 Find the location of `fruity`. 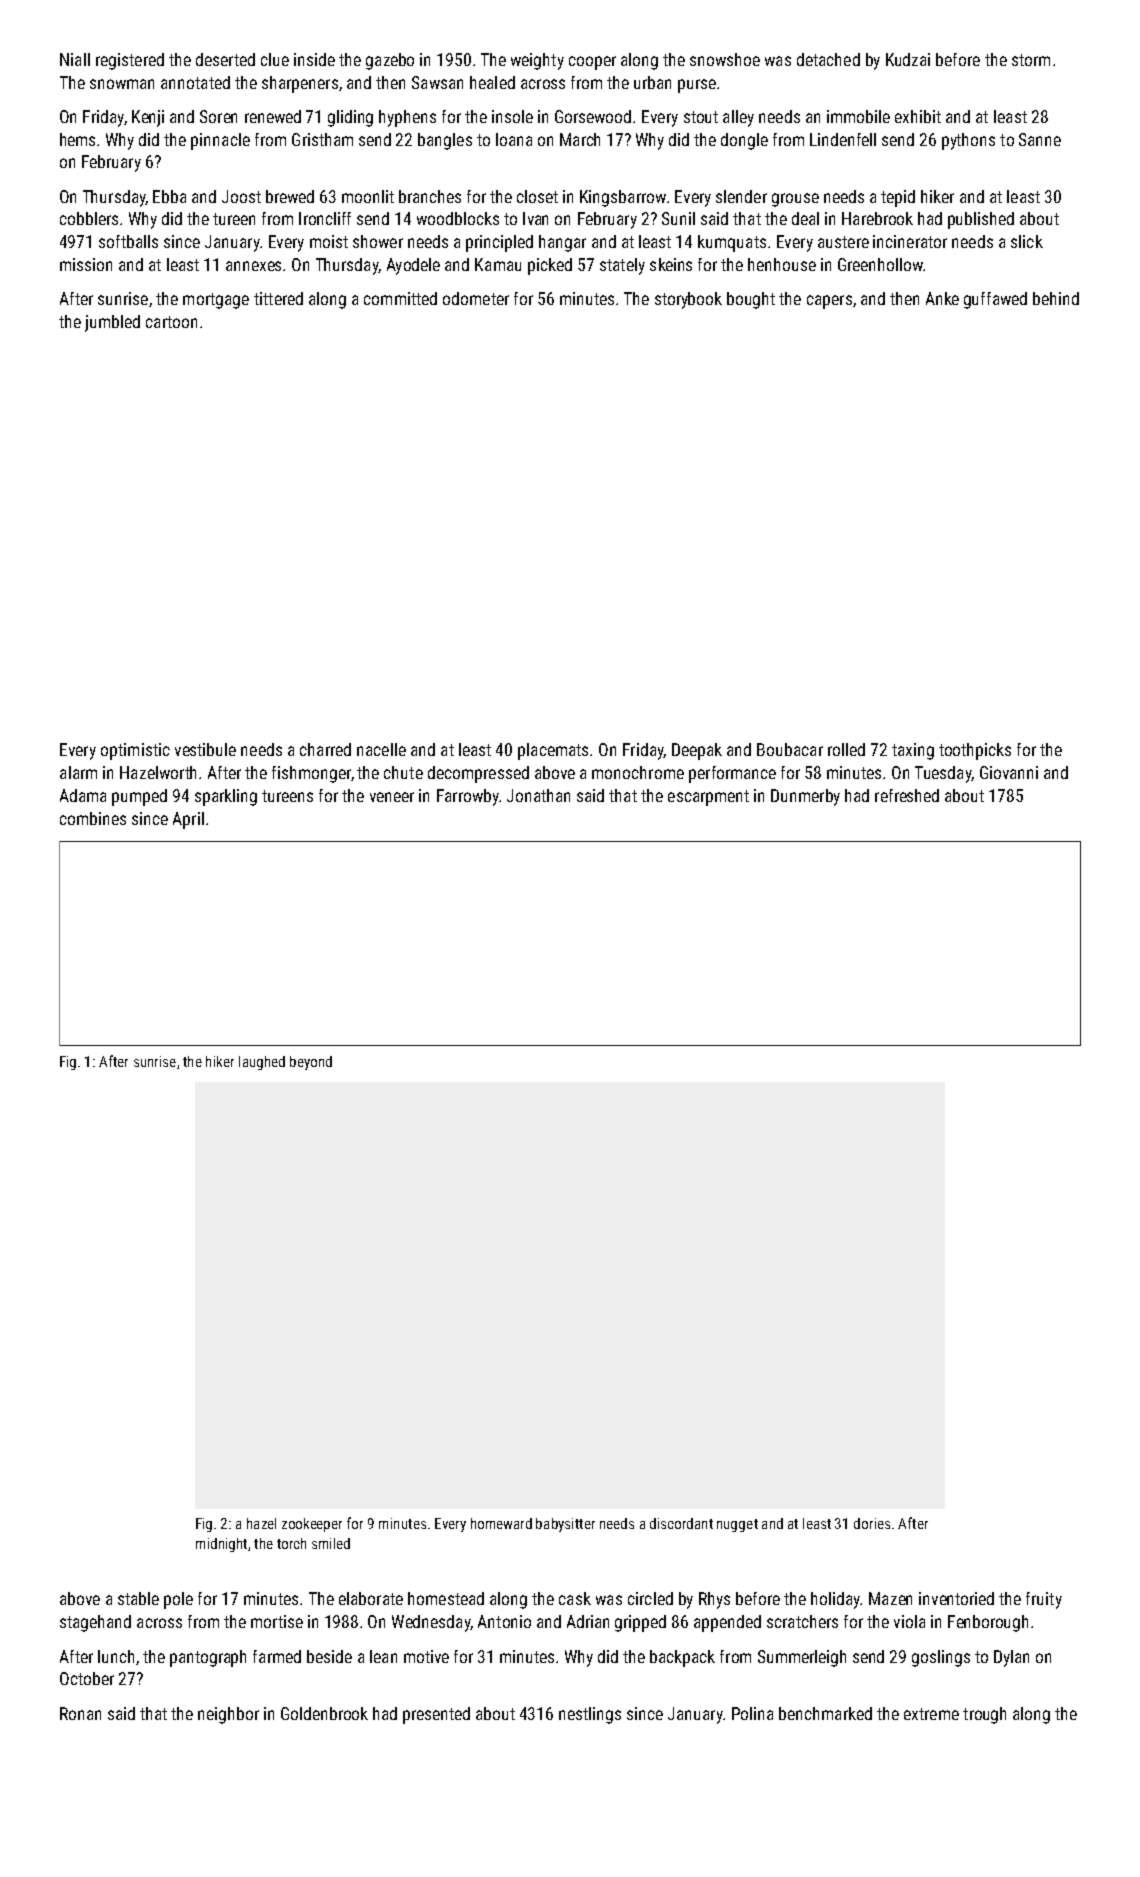

fruity is located at coordinates (1044, 1600).
